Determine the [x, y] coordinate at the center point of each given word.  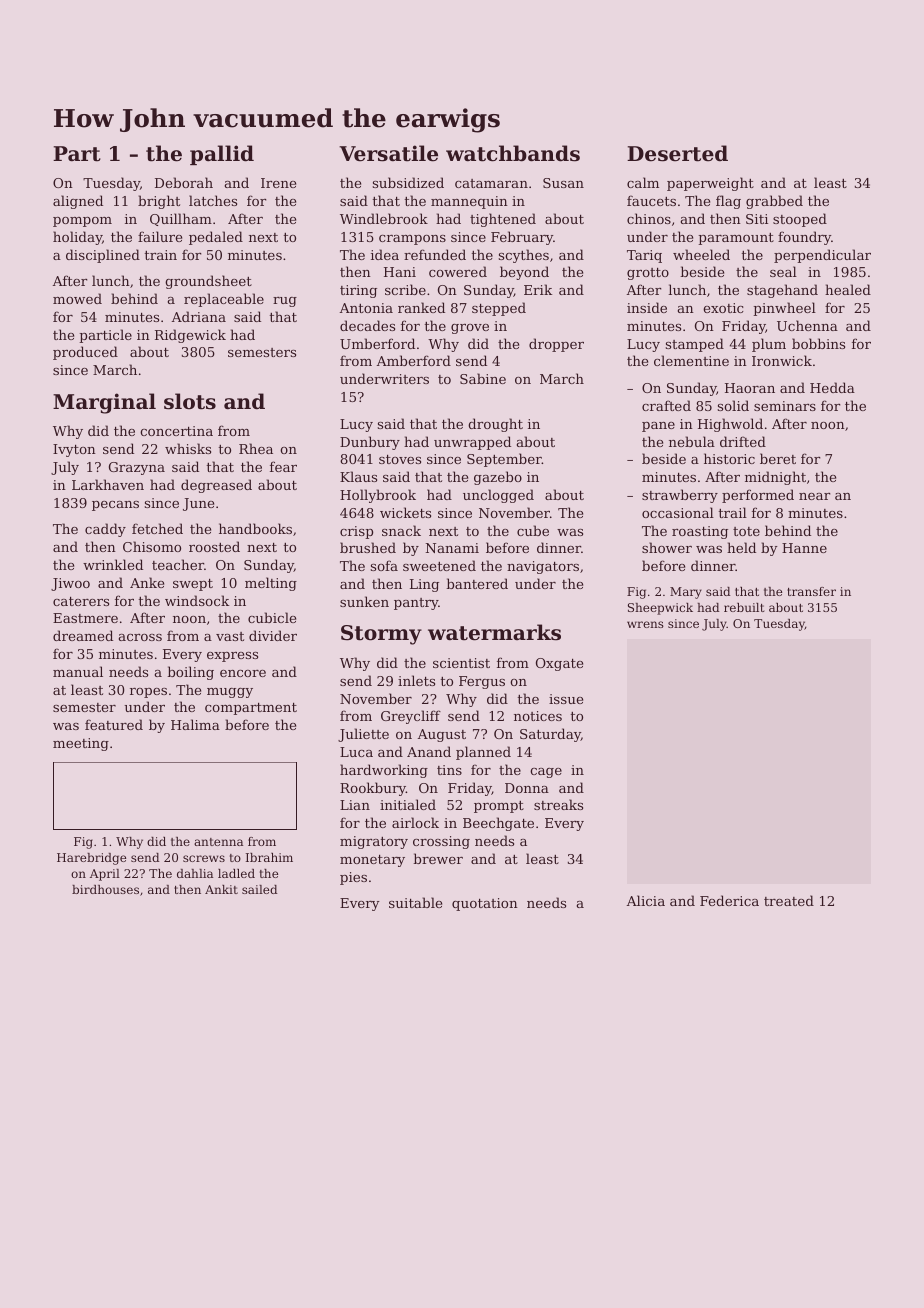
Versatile [388, 153]
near [814, 496]
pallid [222, 155]
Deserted [677, 153]
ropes [148, 693]
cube [533, 530]
